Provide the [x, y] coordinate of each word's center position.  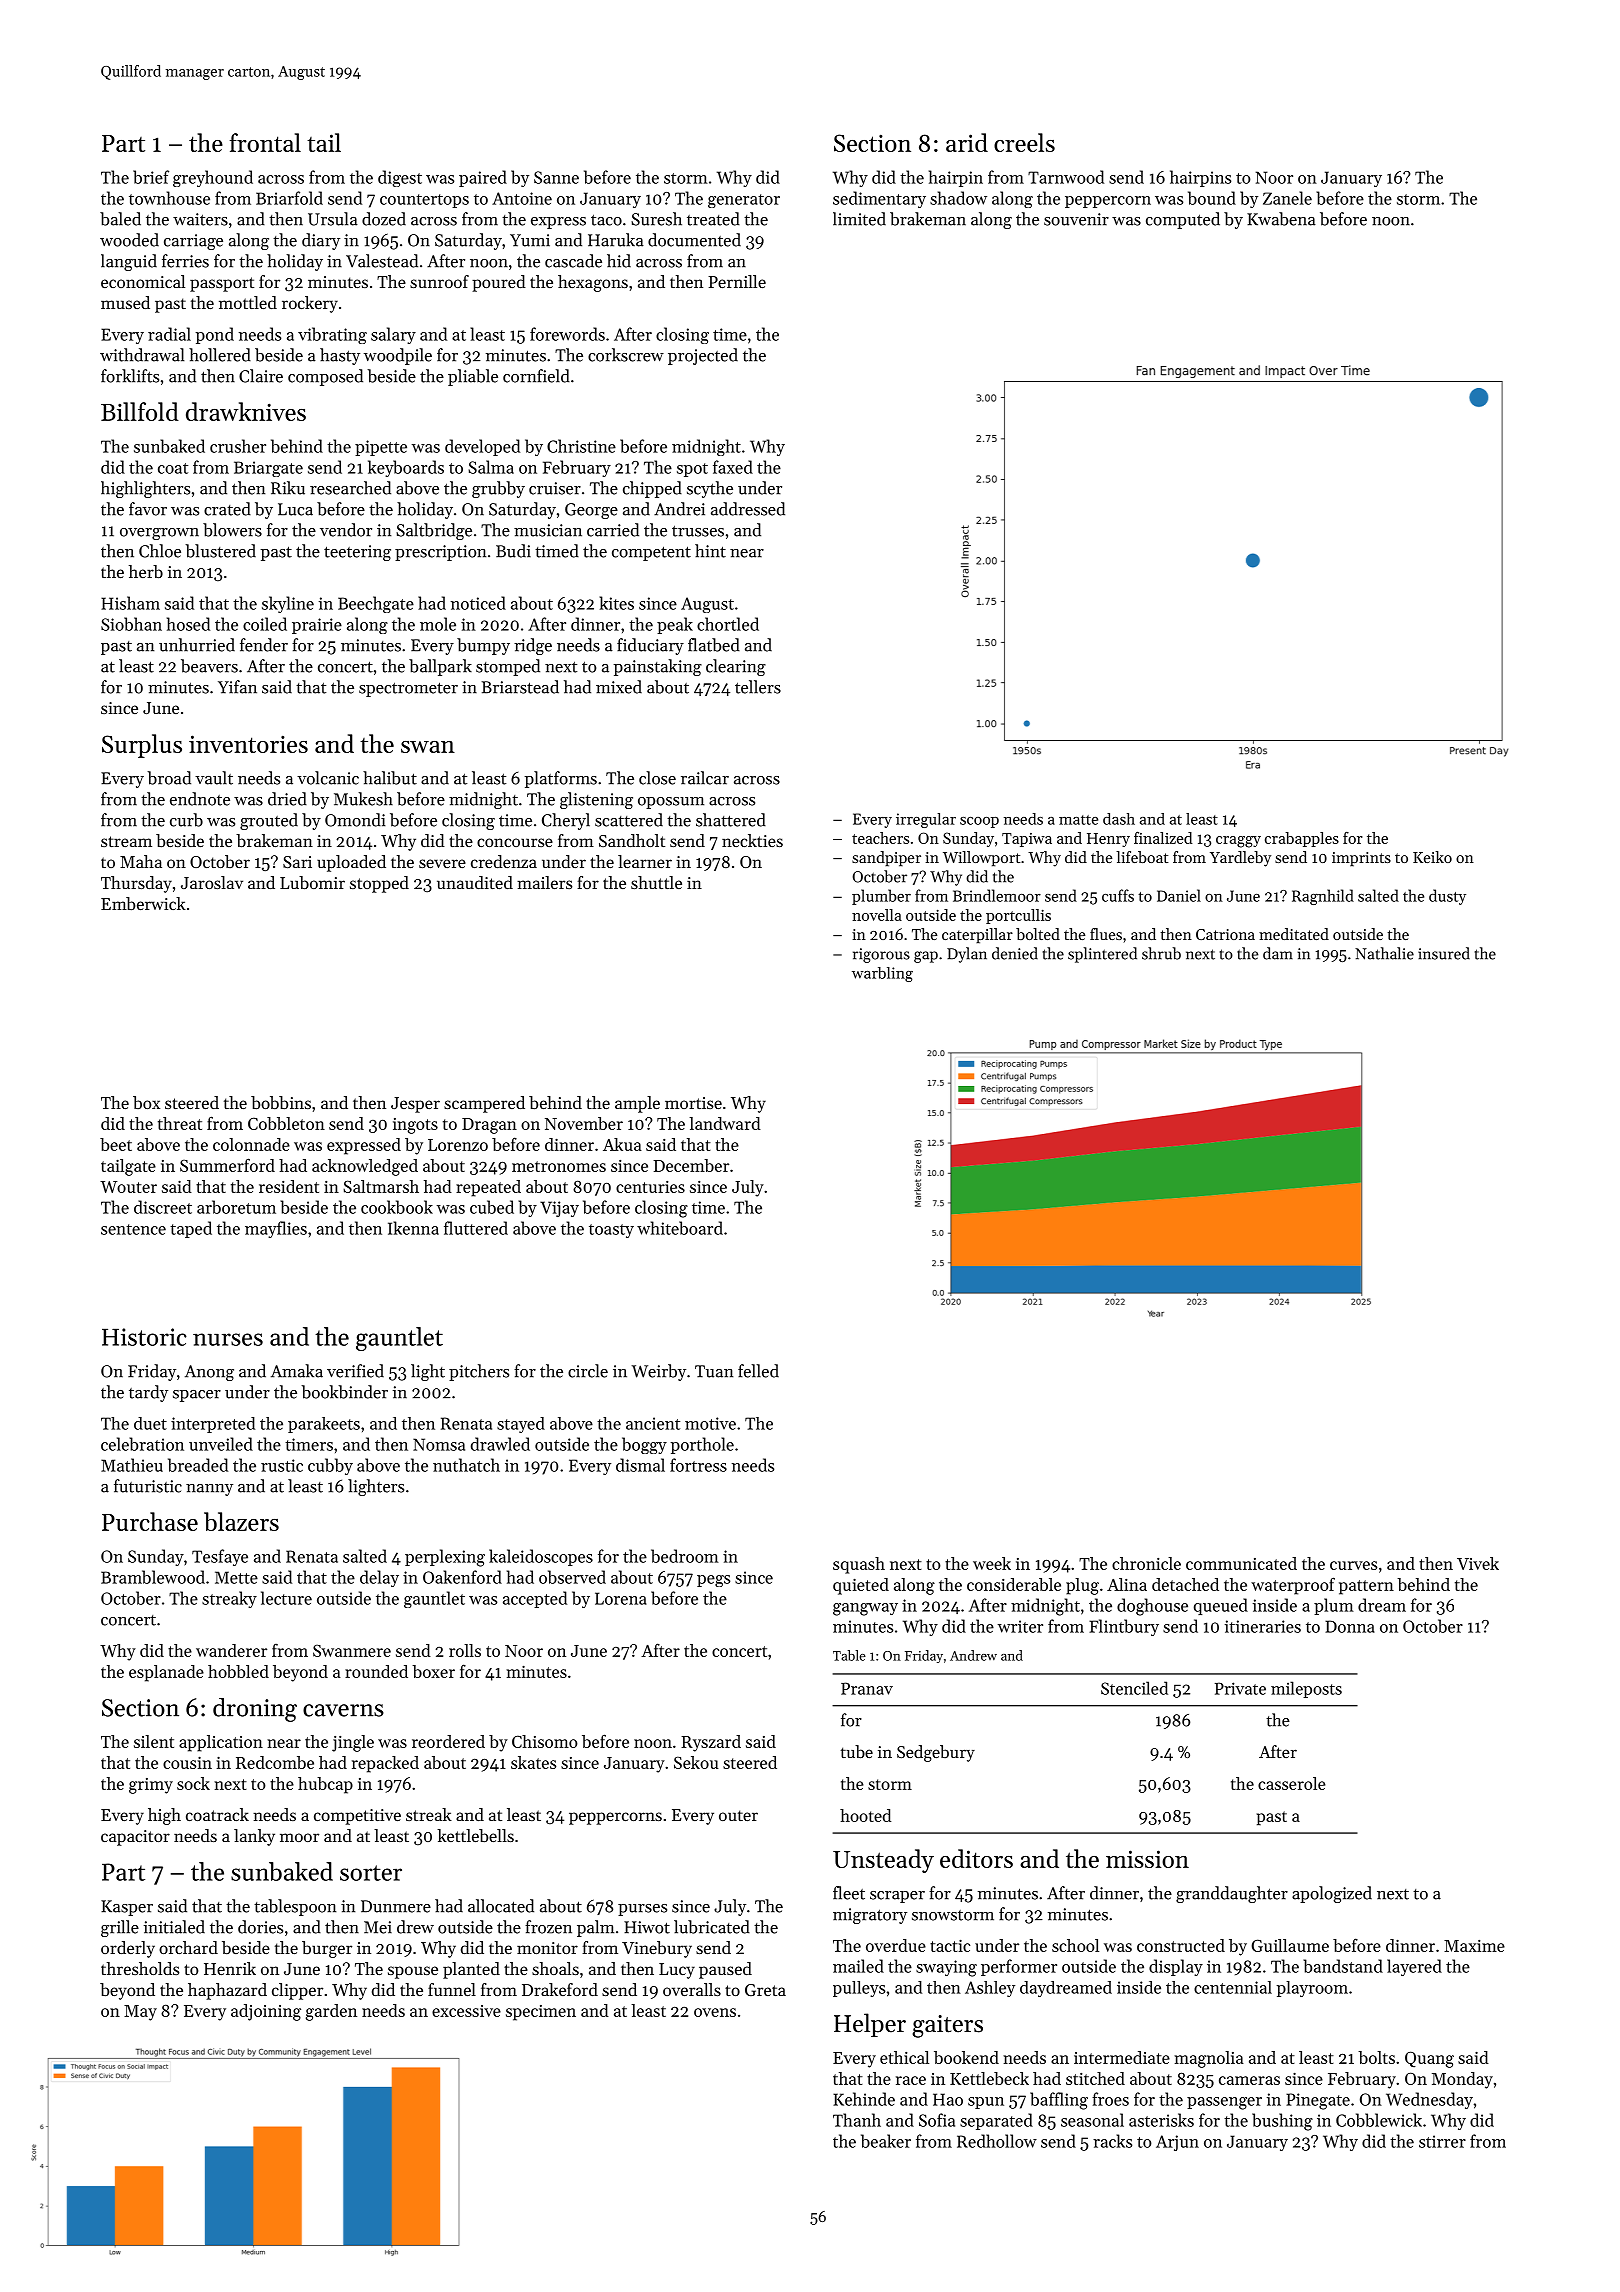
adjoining [266, 2012]
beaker [886, 2141]
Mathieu [132, 1465]
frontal [265, 142]
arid [967, 142]
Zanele [1287, 198]
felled [758, 1371]
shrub [1161, 953]
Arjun [1177, 2143]
